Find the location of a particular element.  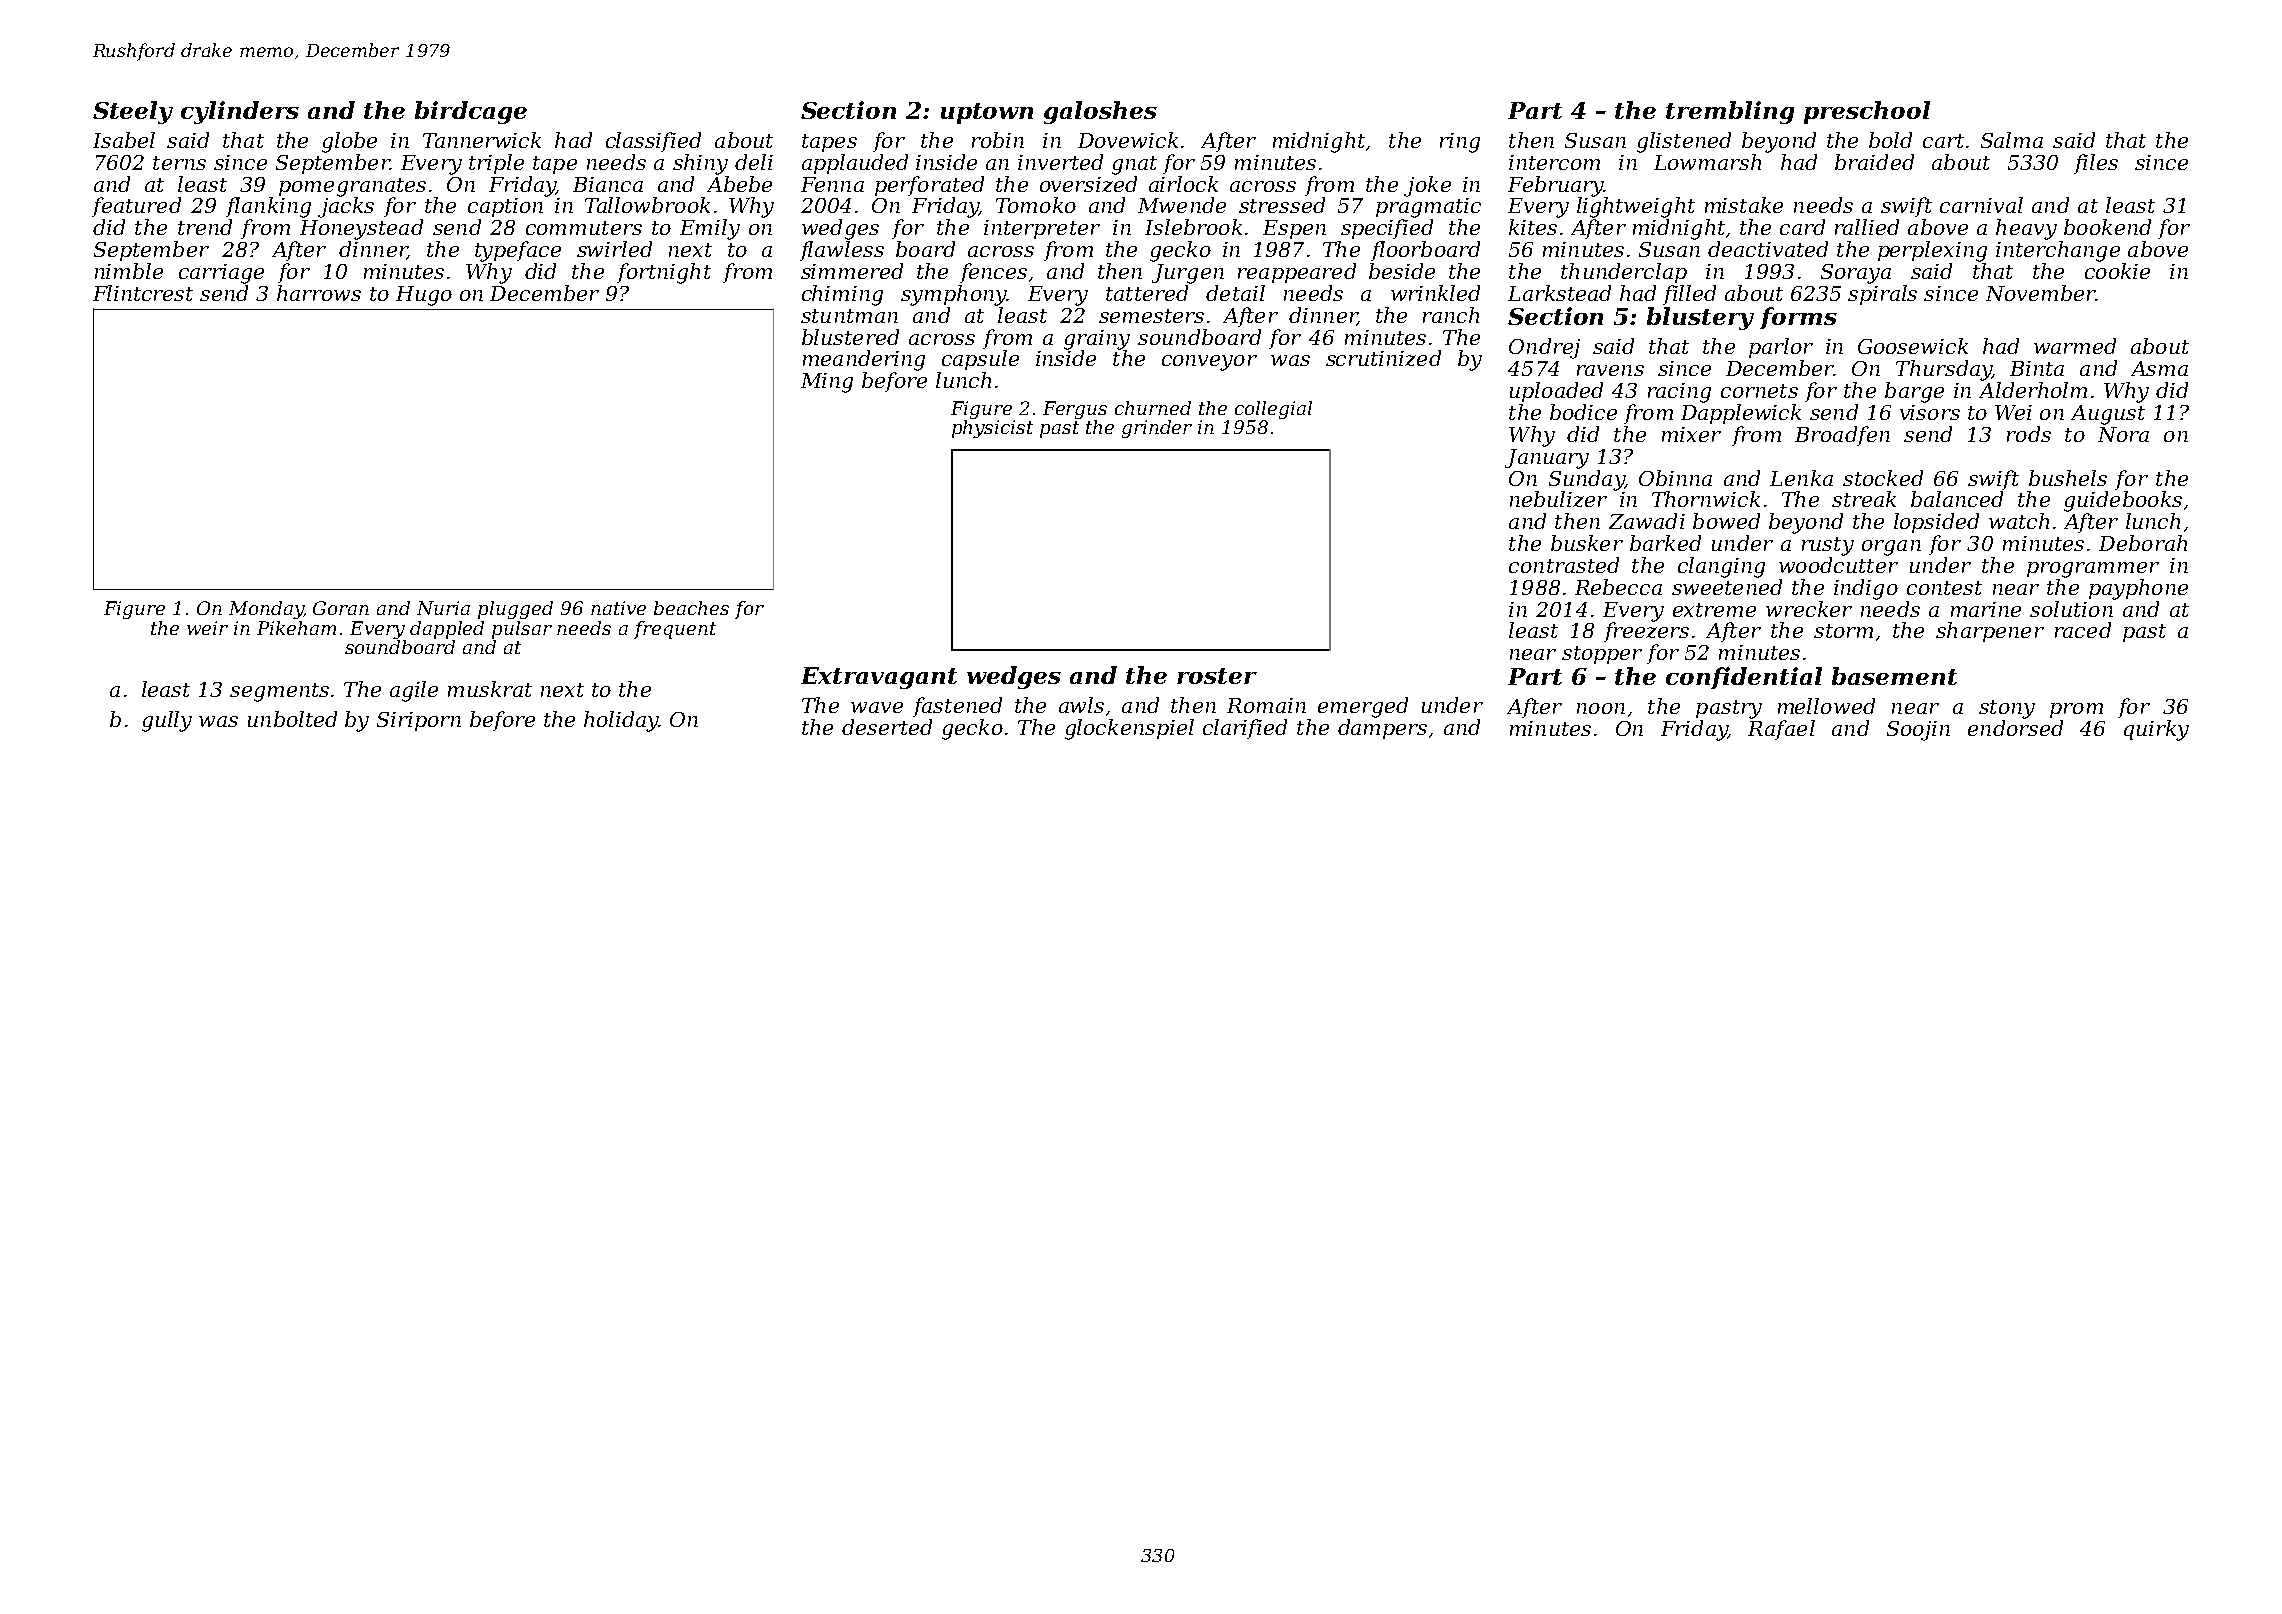

Lowmarsh is located at coordinates (1707, 162).
